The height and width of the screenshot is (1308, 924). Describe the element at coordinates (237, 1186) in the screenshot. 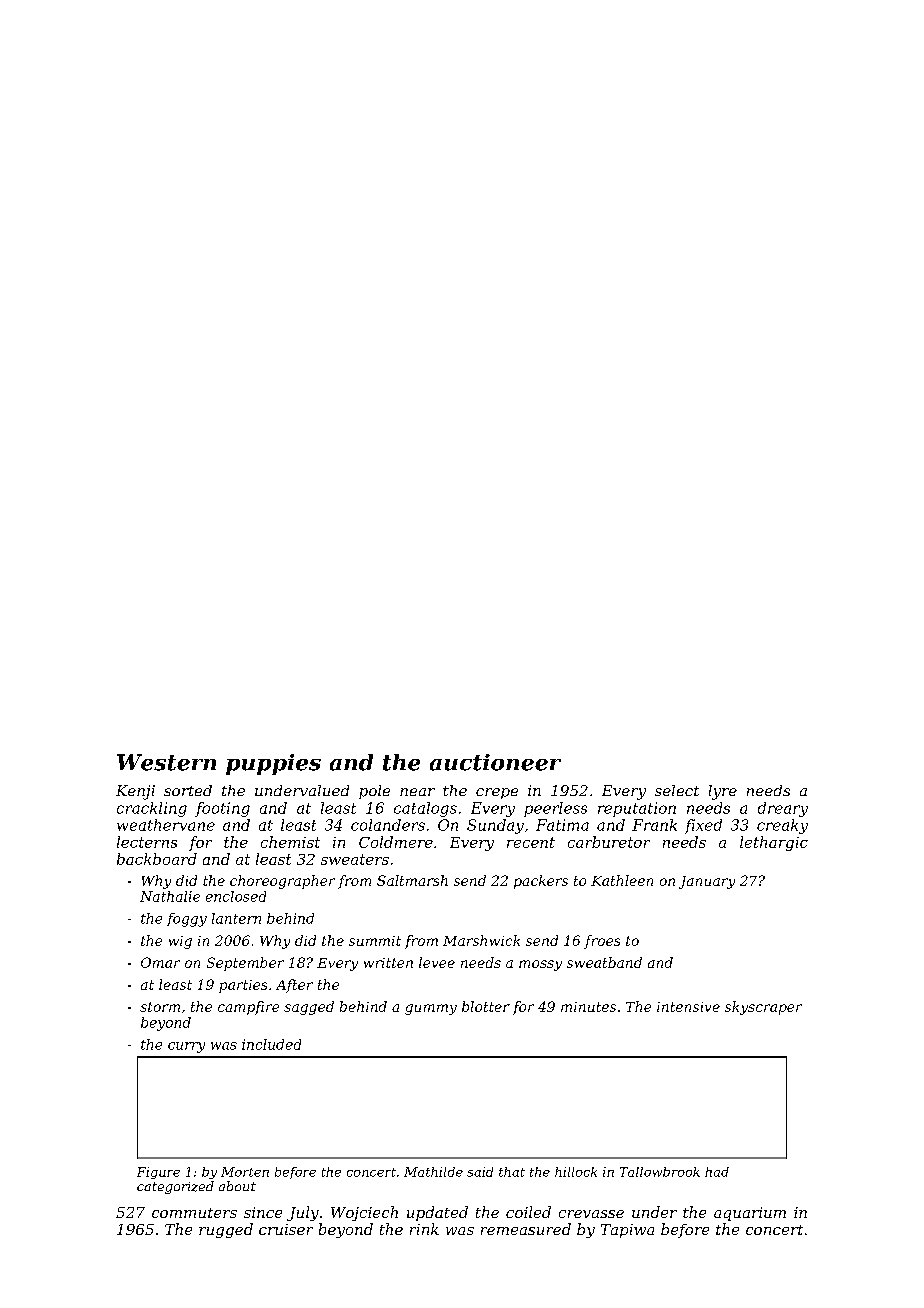

I see `about` at that location.
